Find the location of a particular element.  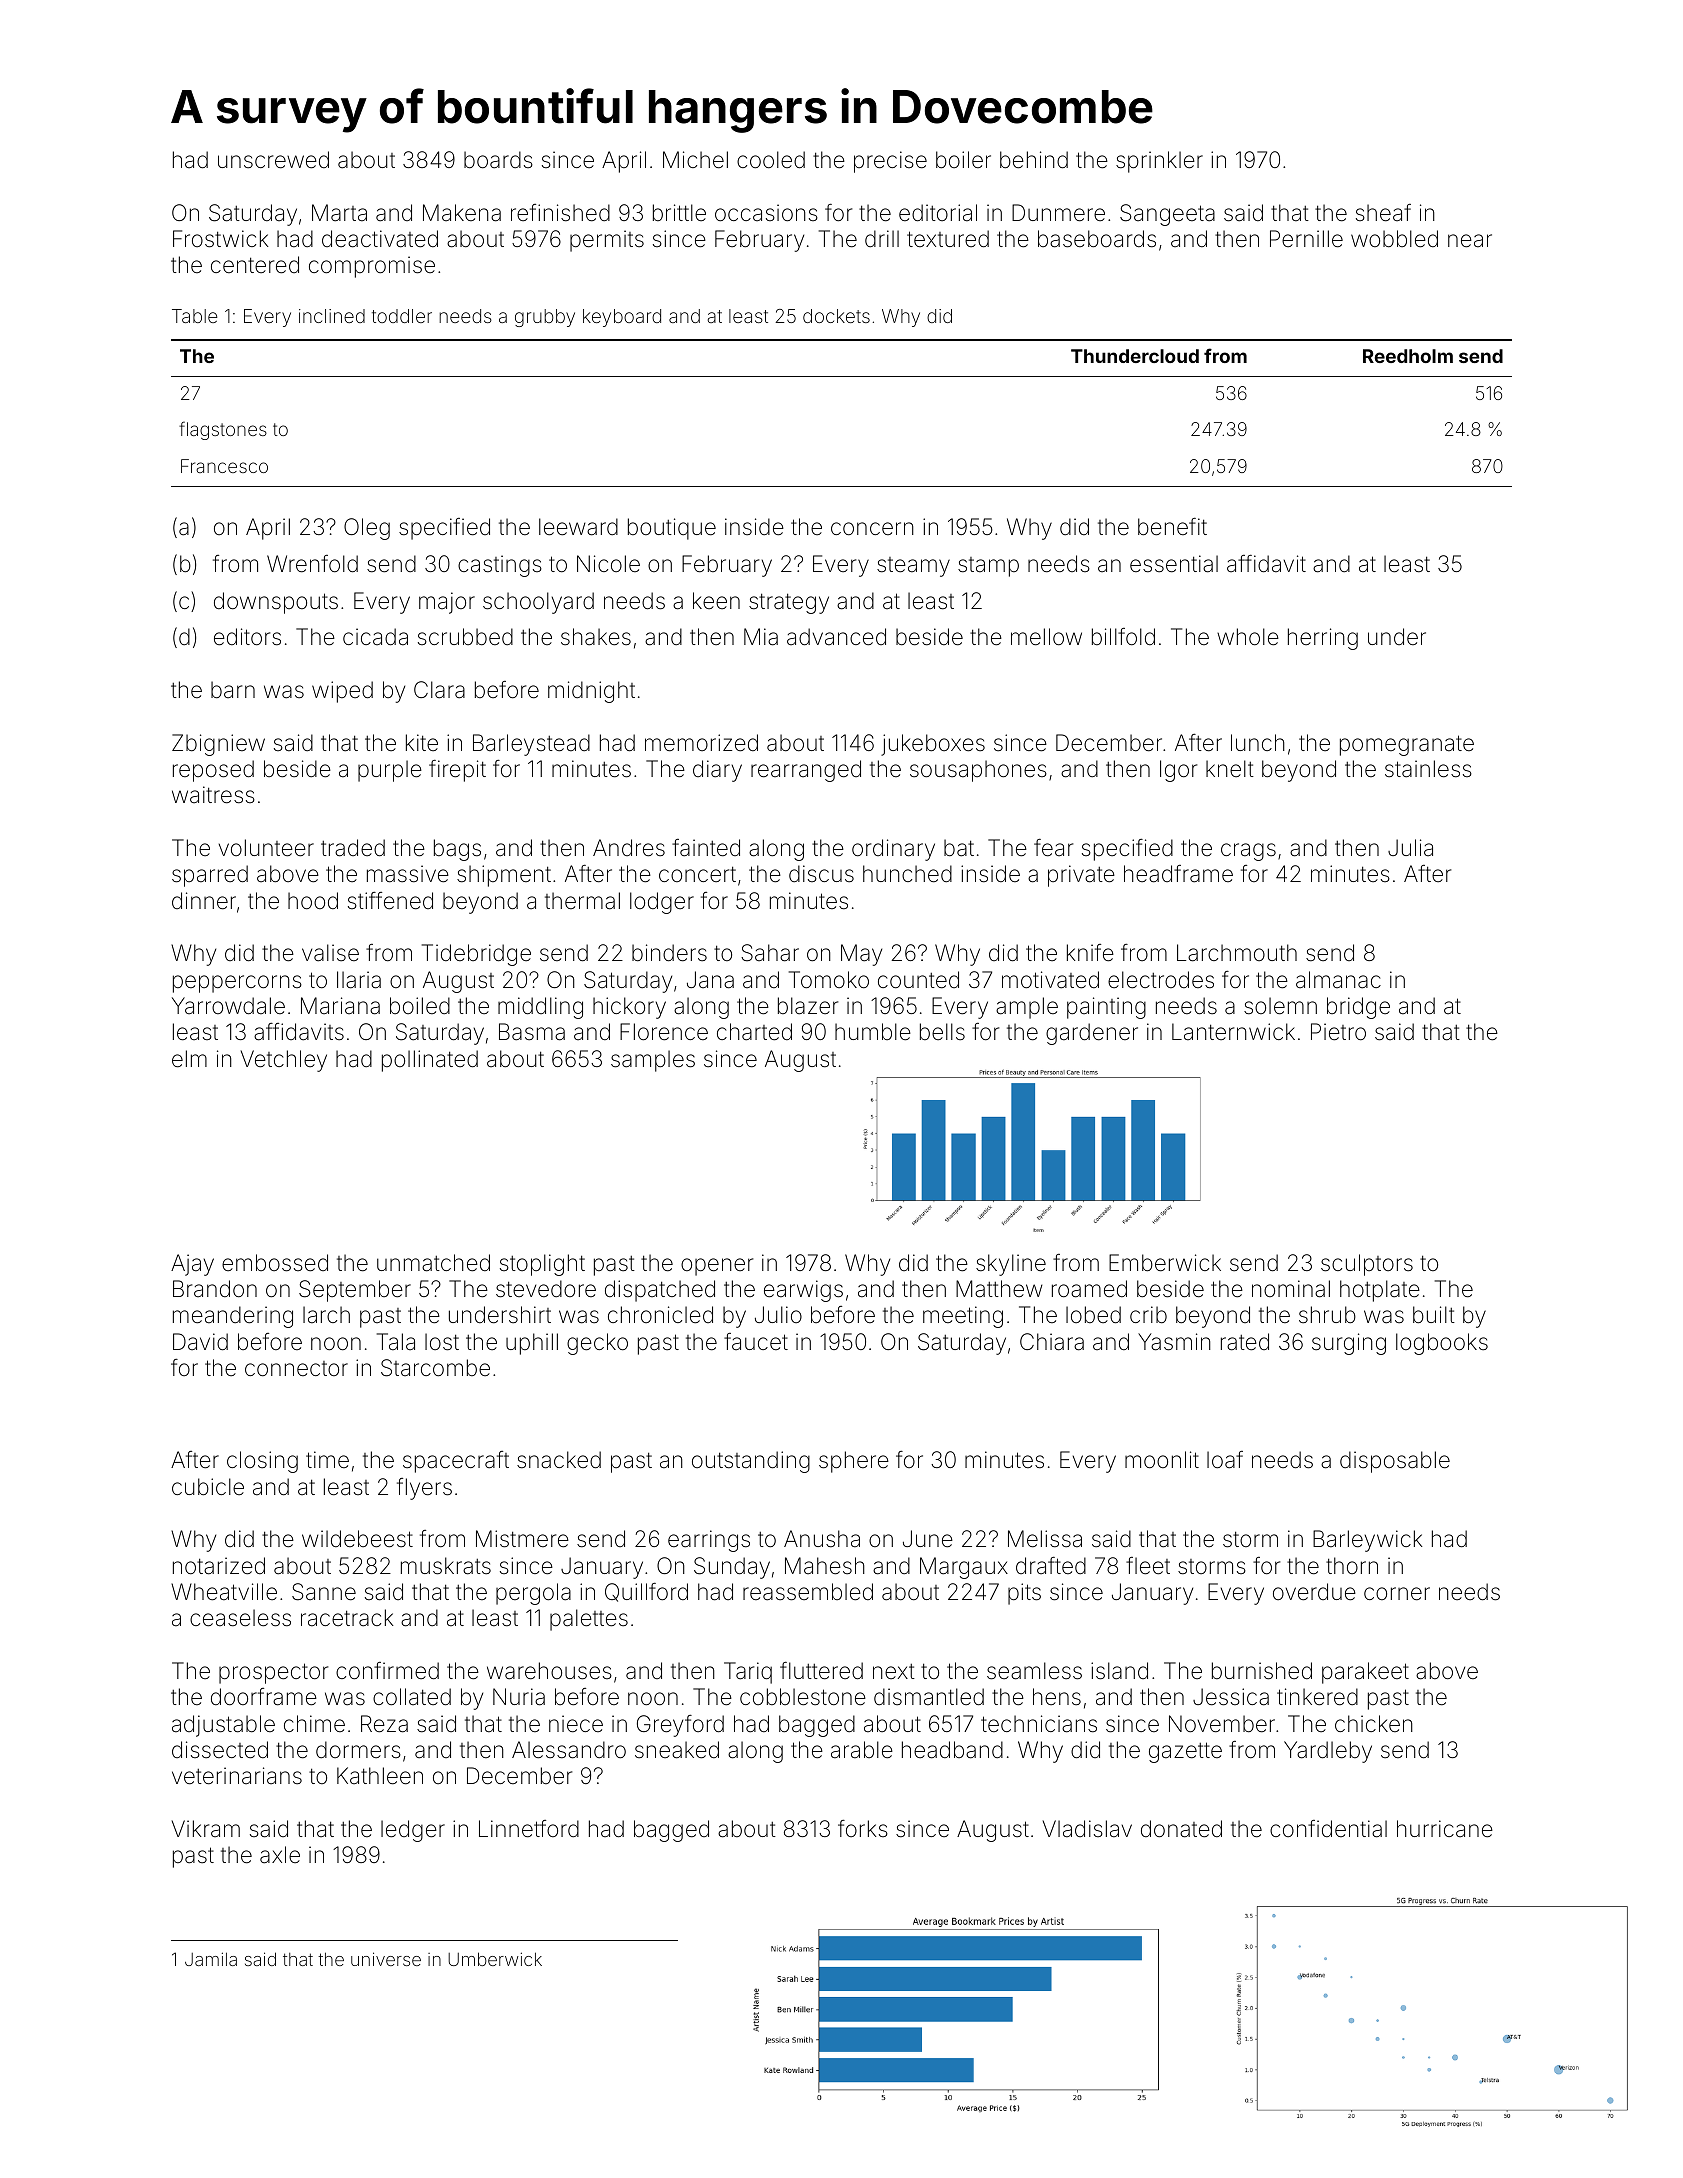

sprinkler is located at coordinates (1159, 162).
